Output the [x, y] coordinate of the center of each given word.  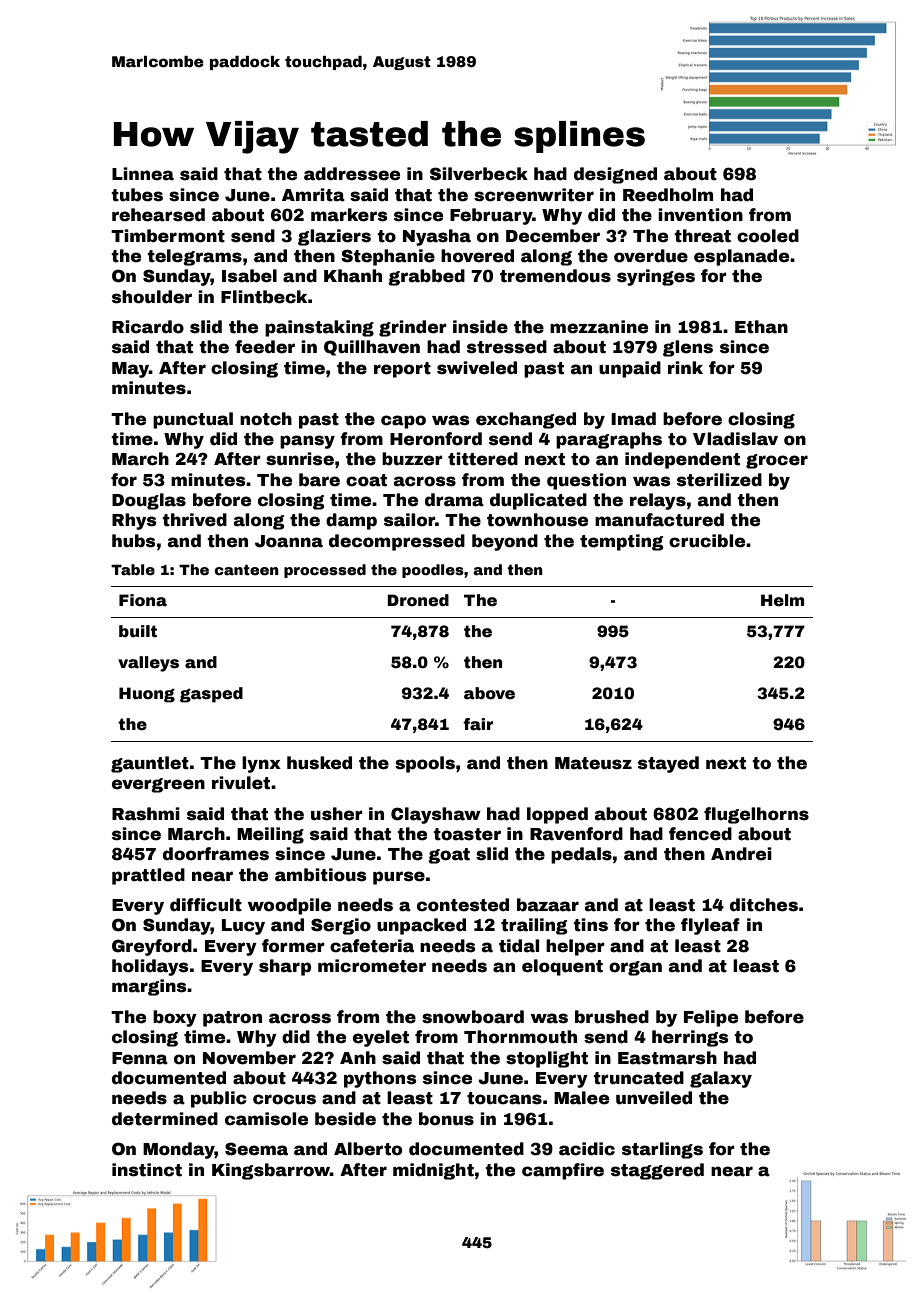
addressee [352, 174]
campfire [563, 1171]
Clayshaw [436, 815]
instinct [147, 1170]
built [138, 631]
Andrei [741, 854]
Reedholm [668, 195]
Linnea [143, 174]
